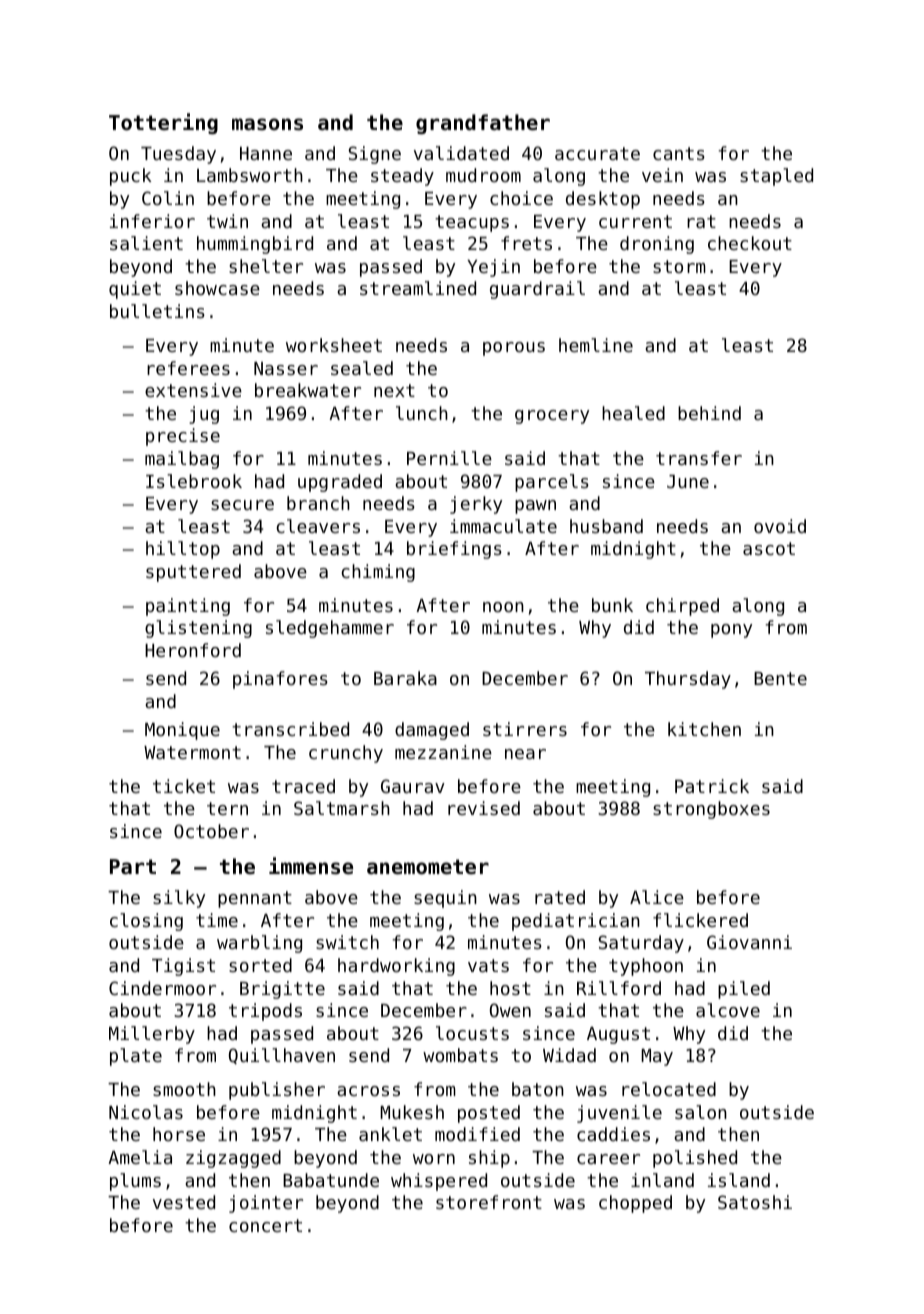  What do you see at coordinates (346, 754) in the document?
I see `crunchy` at bounding box center [346, 754].
